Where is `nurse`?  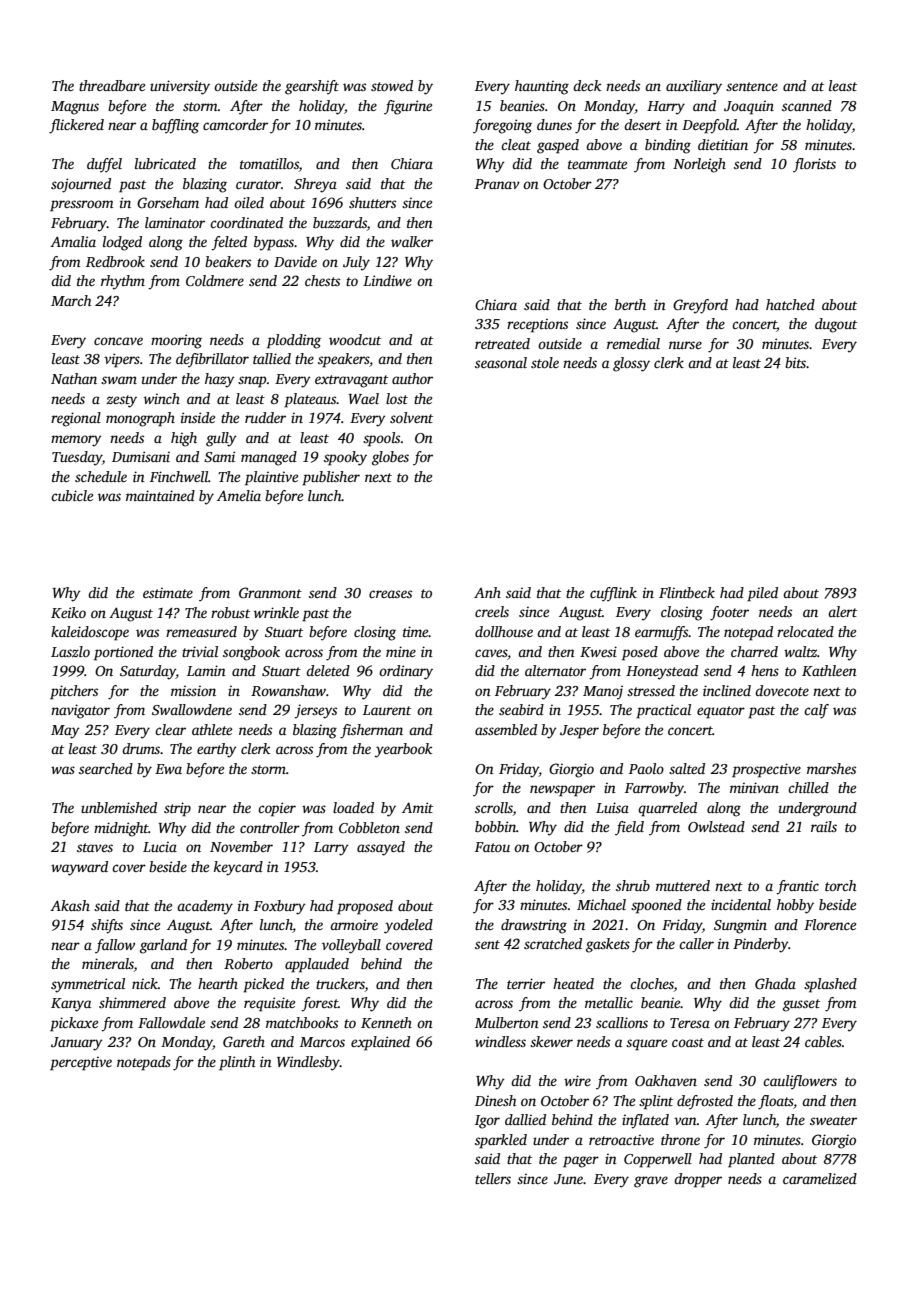
nurse is located at coordinates (685, 345).
